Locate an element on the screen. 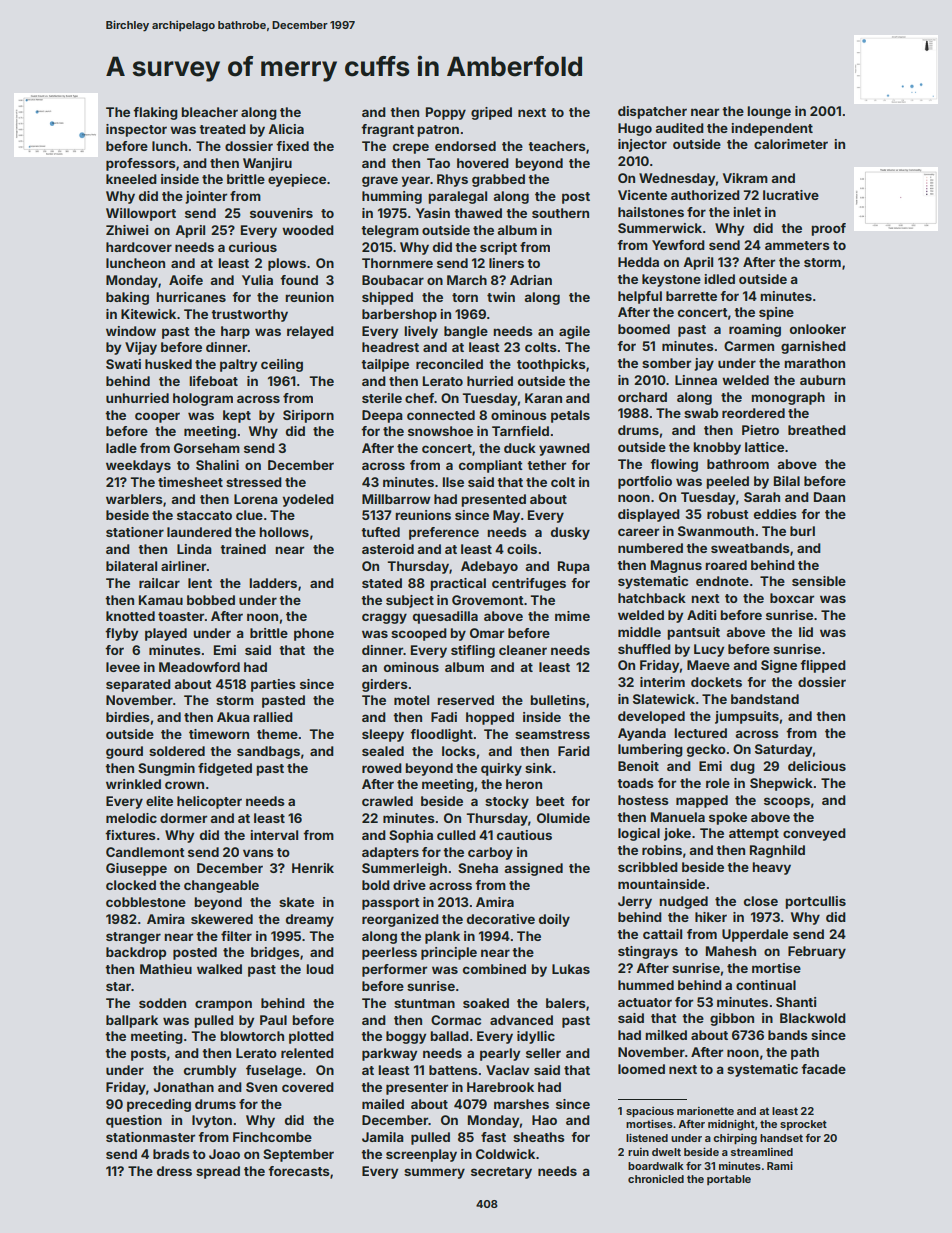  Shanti is located at coordinates (796, 1002).
